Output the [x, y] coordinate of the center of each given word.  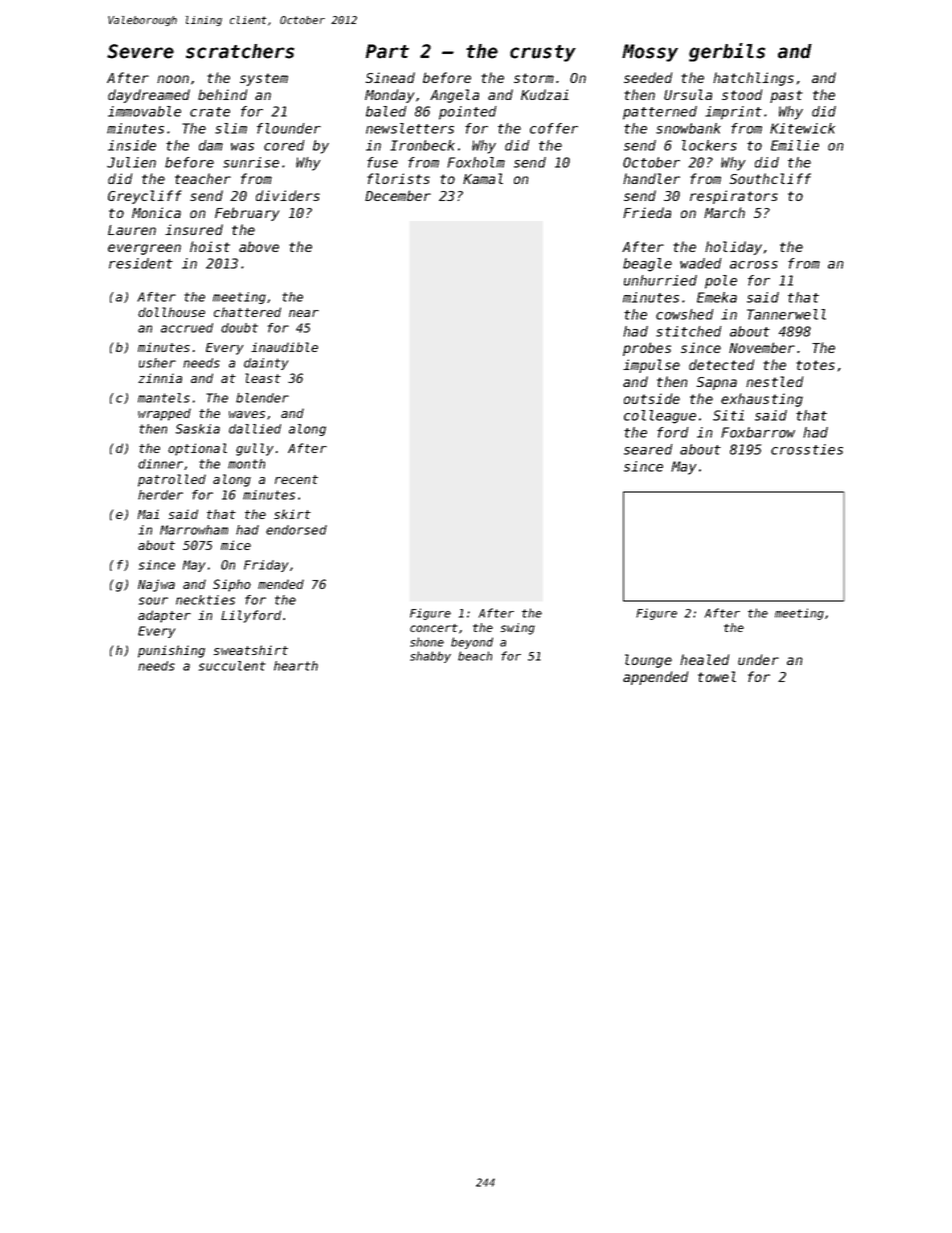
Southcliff [770, 178]
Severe [140, 51]
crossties [807, 449]
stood [742, 94]
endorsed [296, 530]
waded [701, 263]
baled [386, 111]
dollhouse [171, 312]
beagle [647, 265]
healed [704, 659]
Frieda [647, 212]
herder [160, 495]
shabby [430, 657]
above [259, 246]
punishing [171, 651]
